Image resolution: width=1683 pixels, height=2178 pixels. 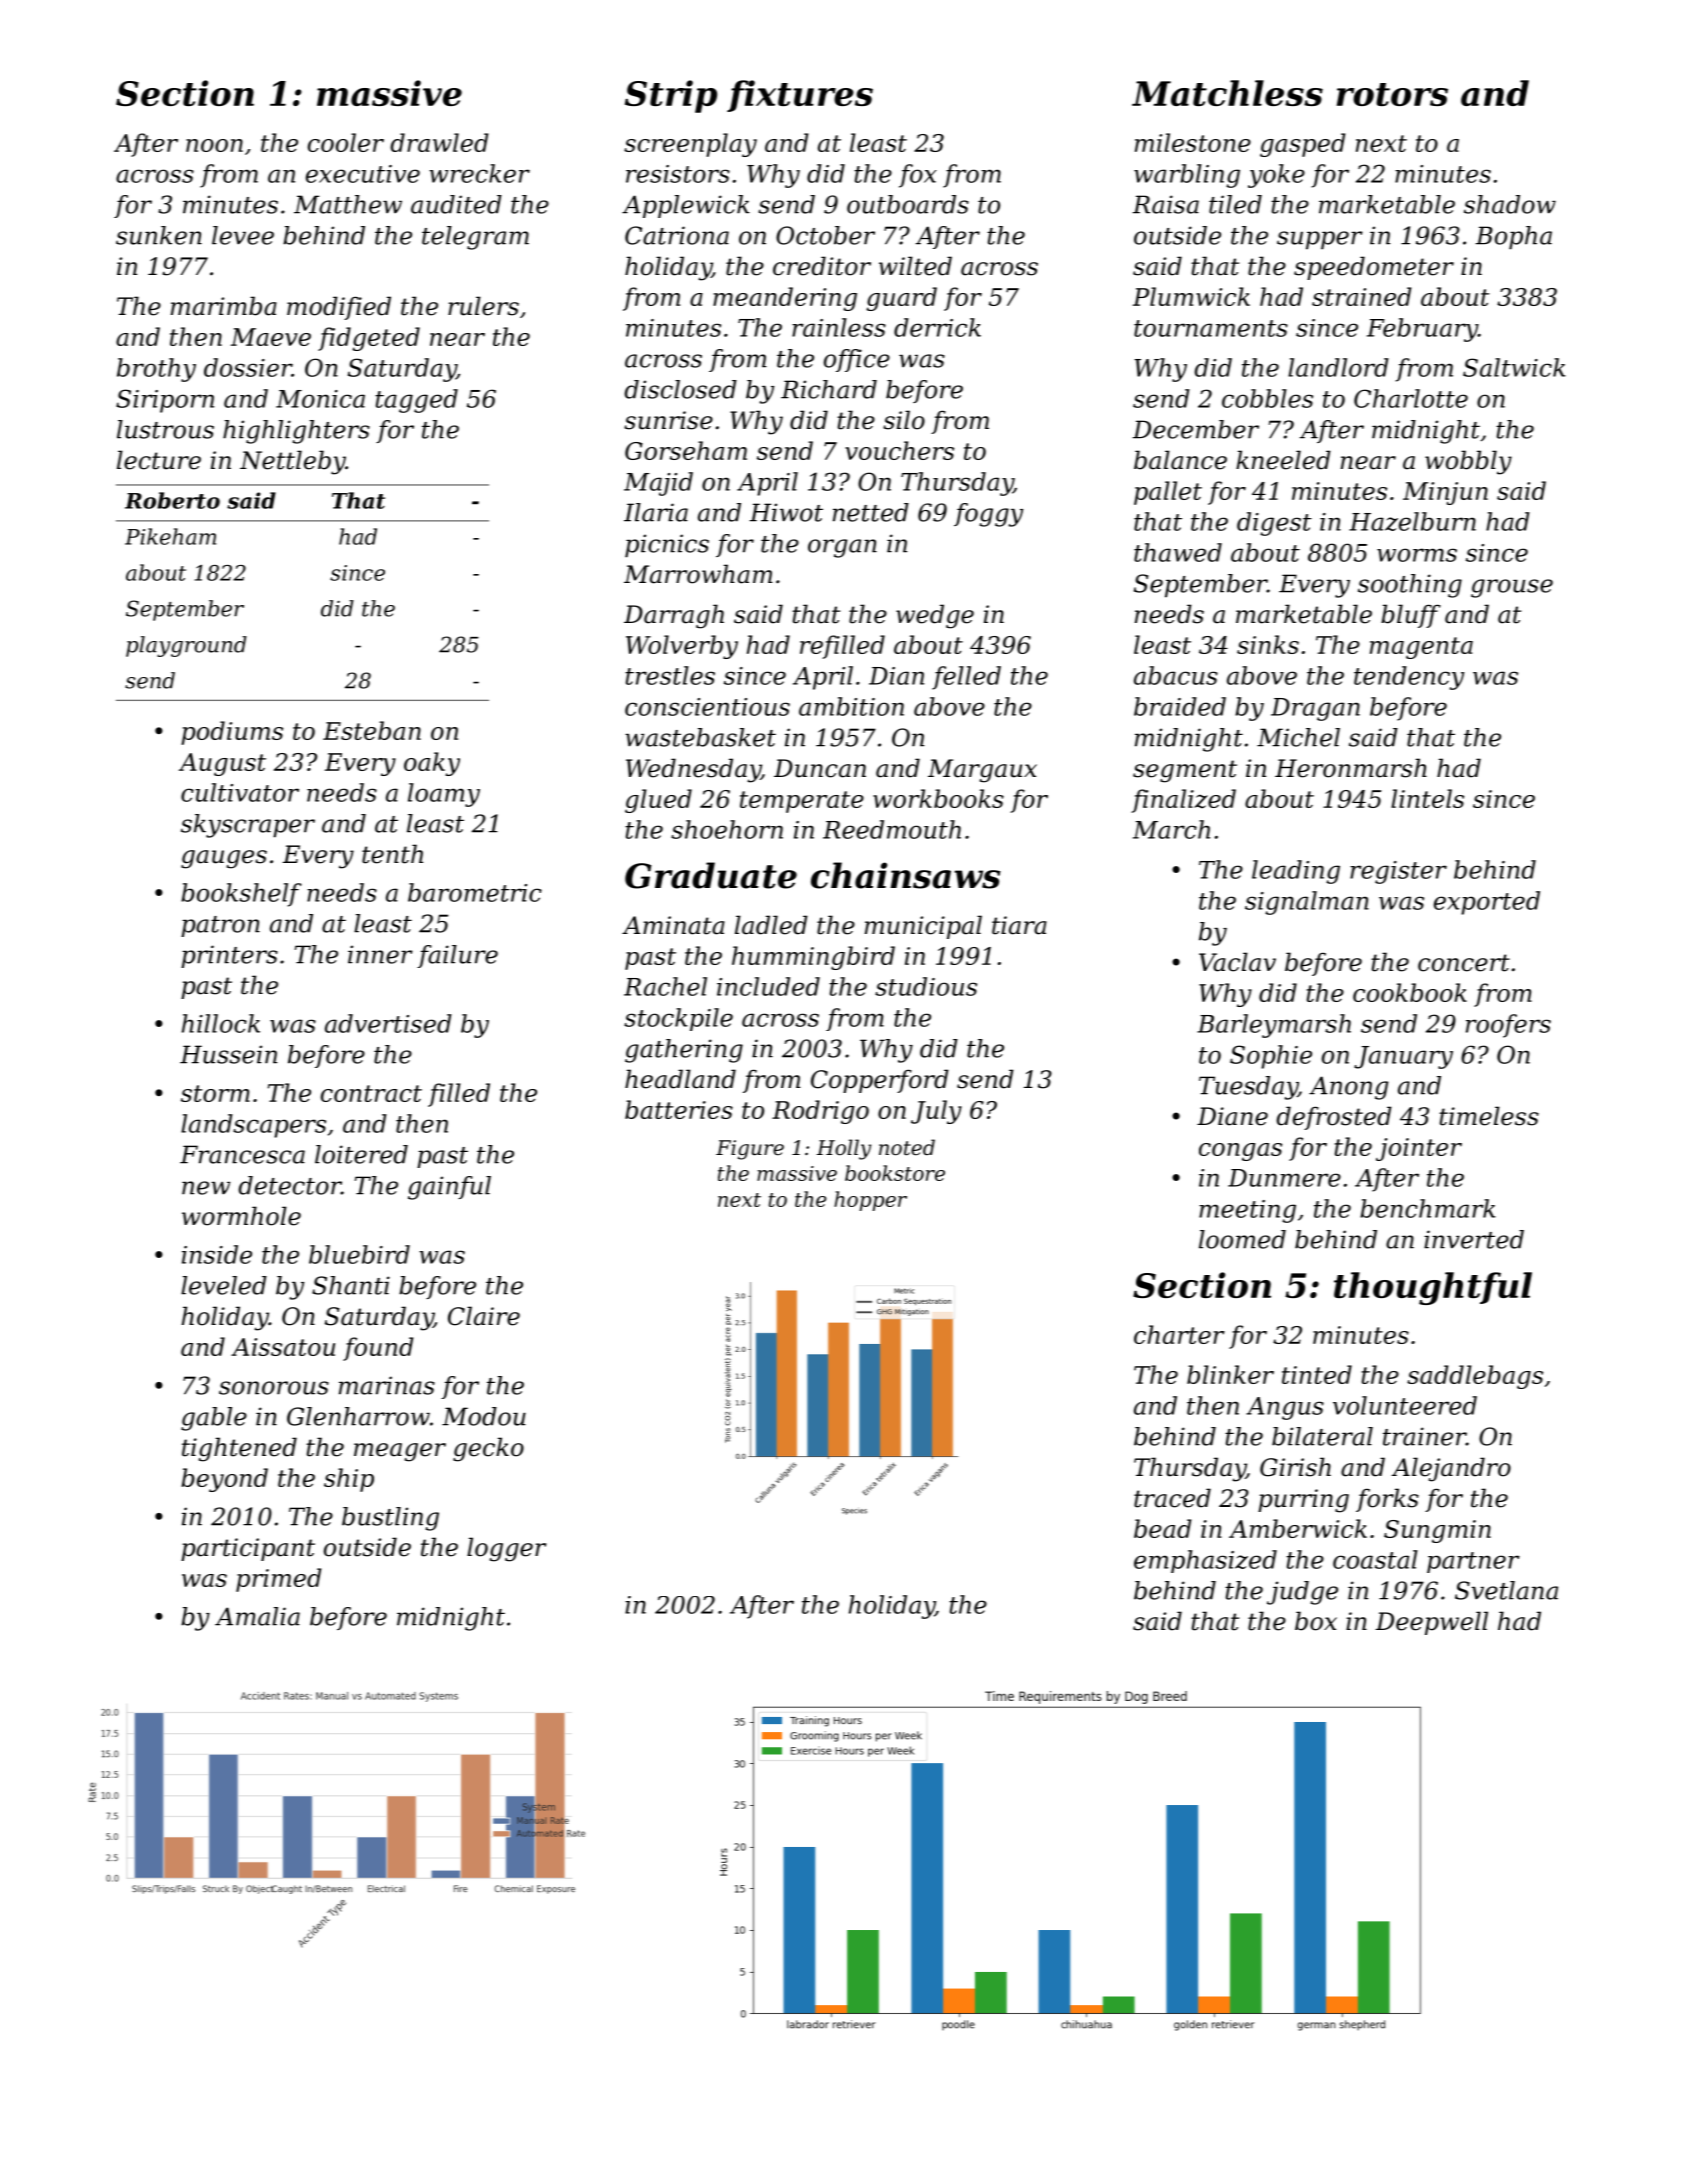 What do you see at coordinates (224, 1480) in the document?
I see `beyond` at bounding box center [224, 1480].
